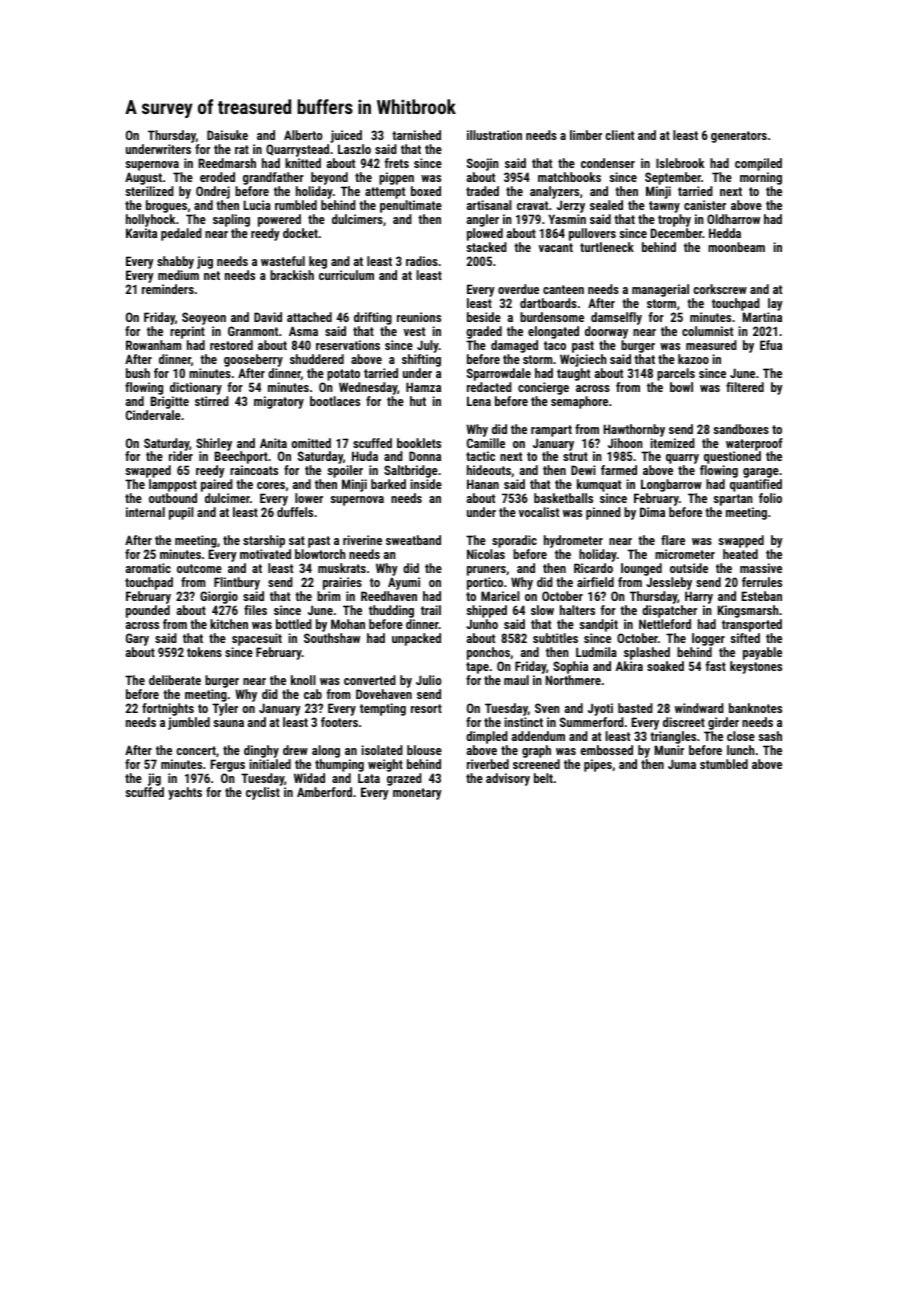 The height and width of the page is (1316, 908). I want to click on plowed, so click(485, 234).
